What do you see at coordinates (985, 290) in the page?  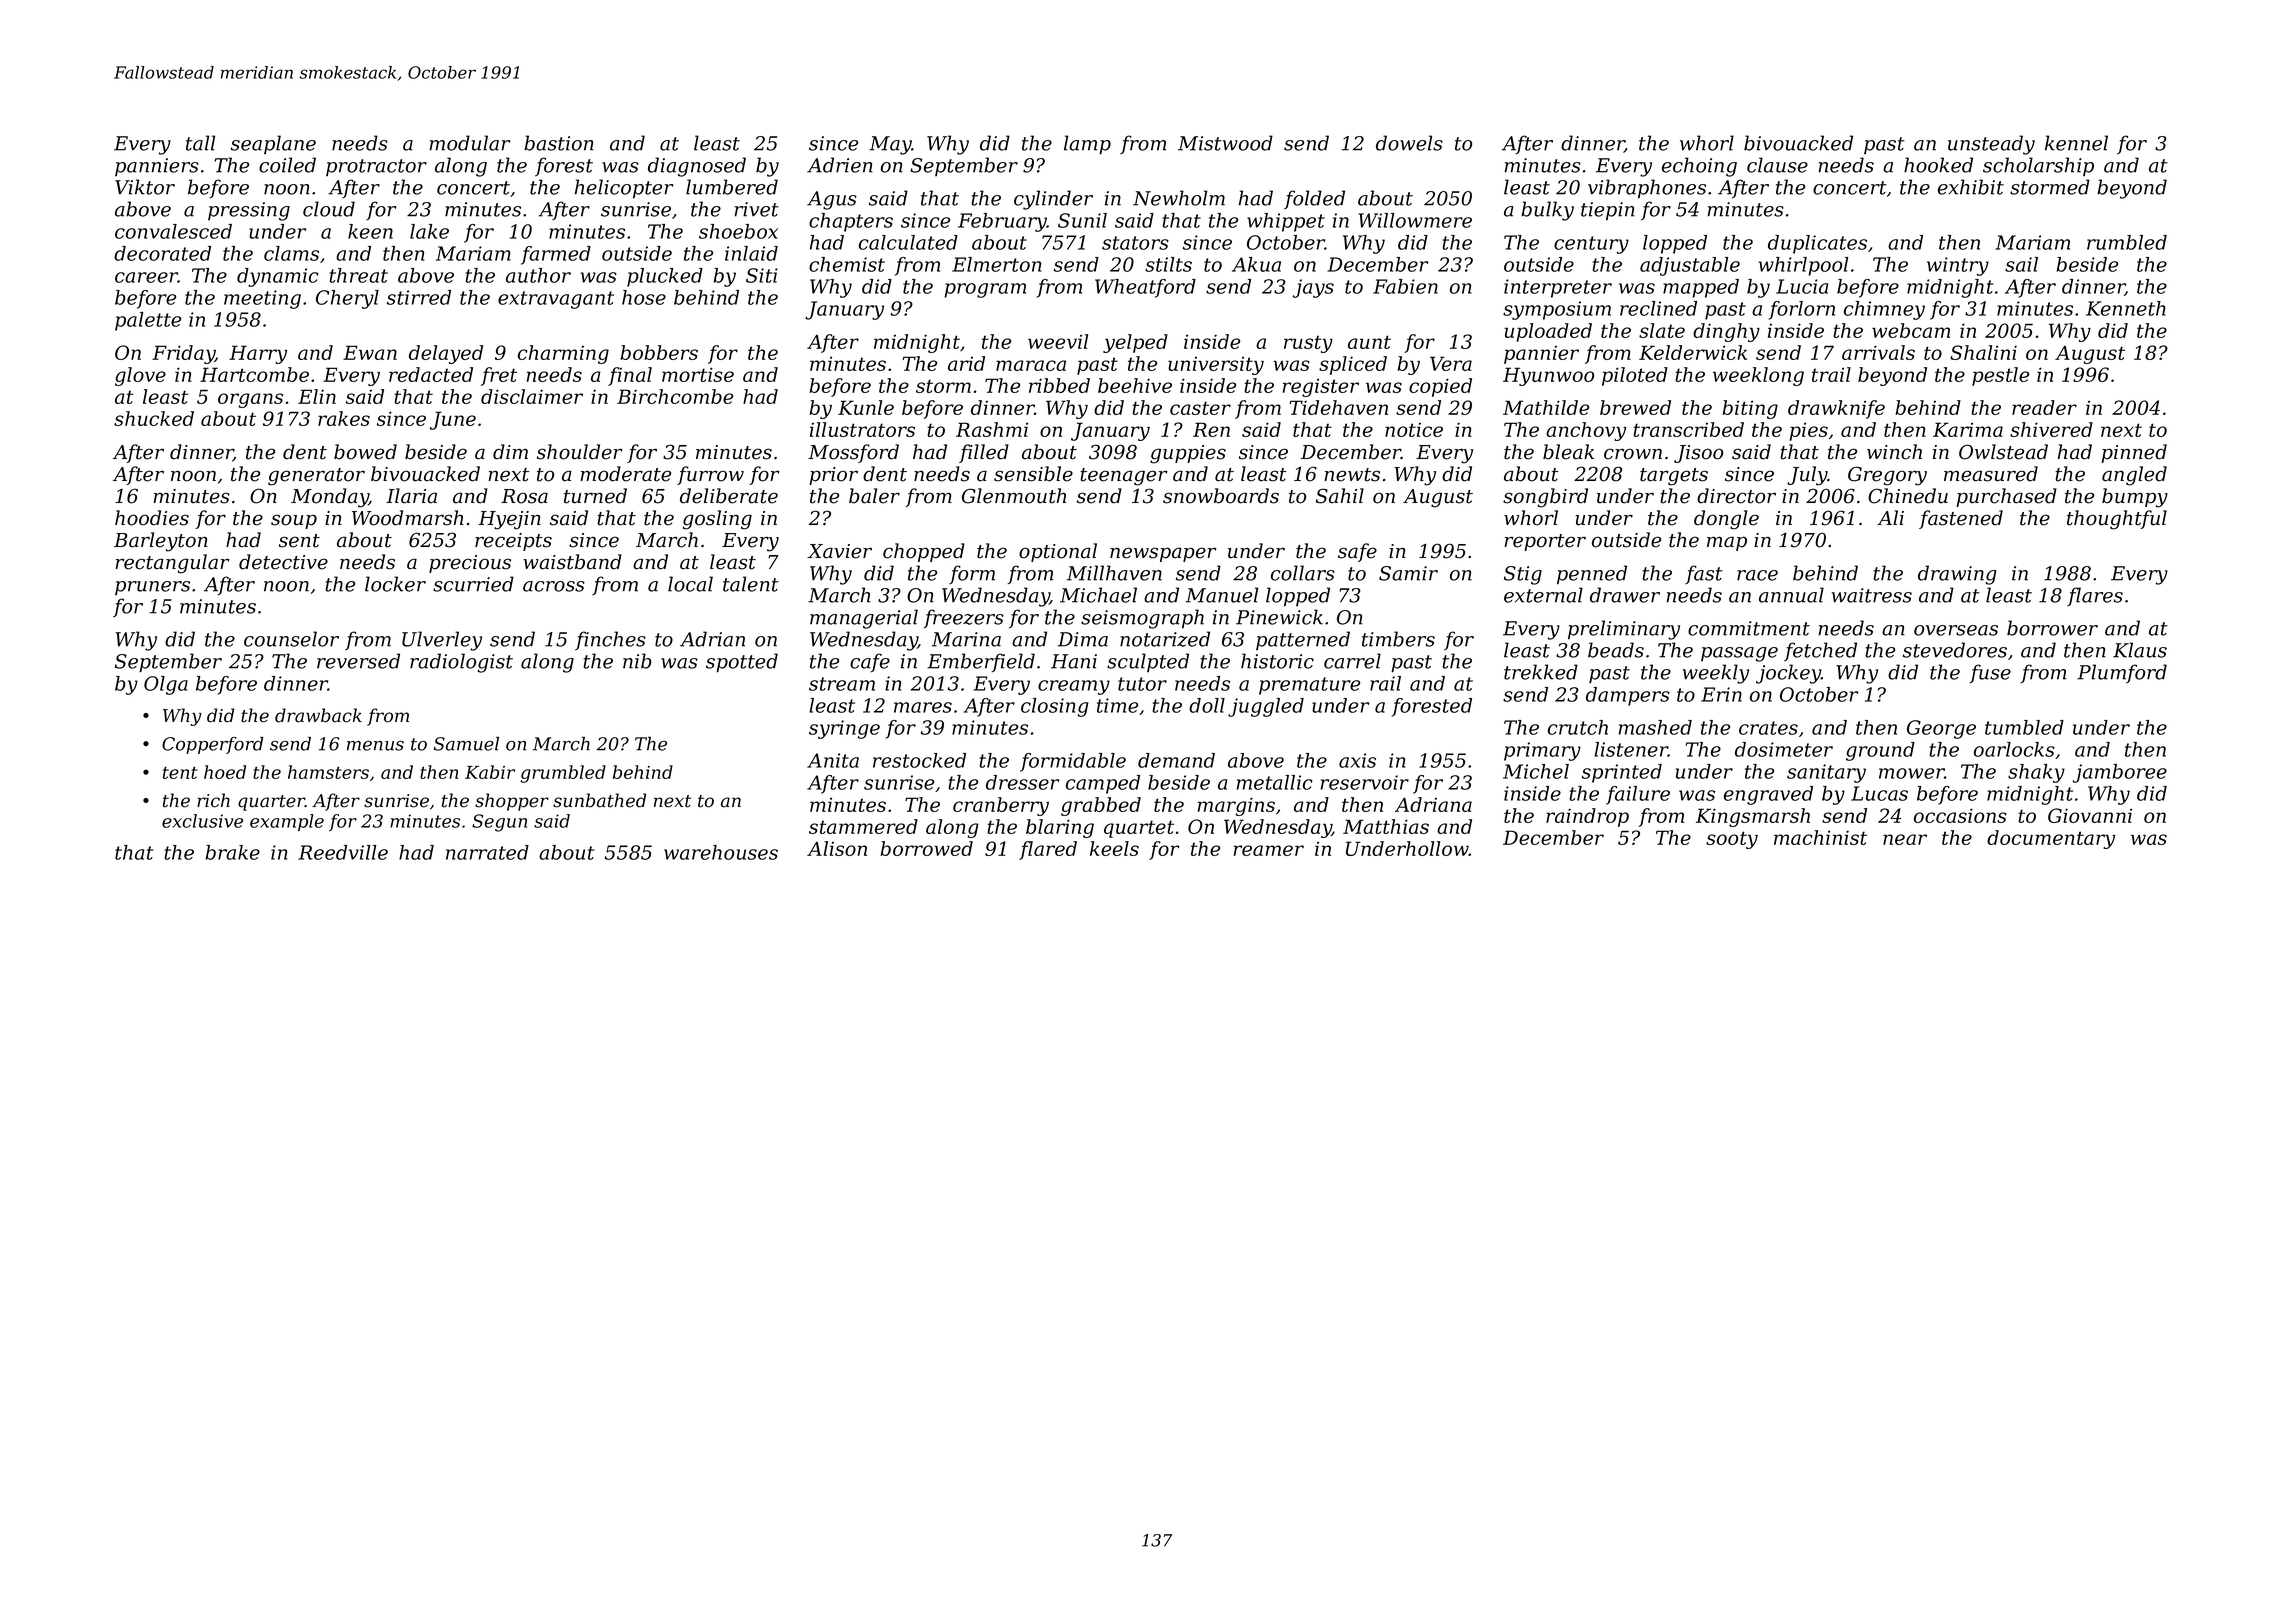 I see `program` at bounding box center [985, 290].
